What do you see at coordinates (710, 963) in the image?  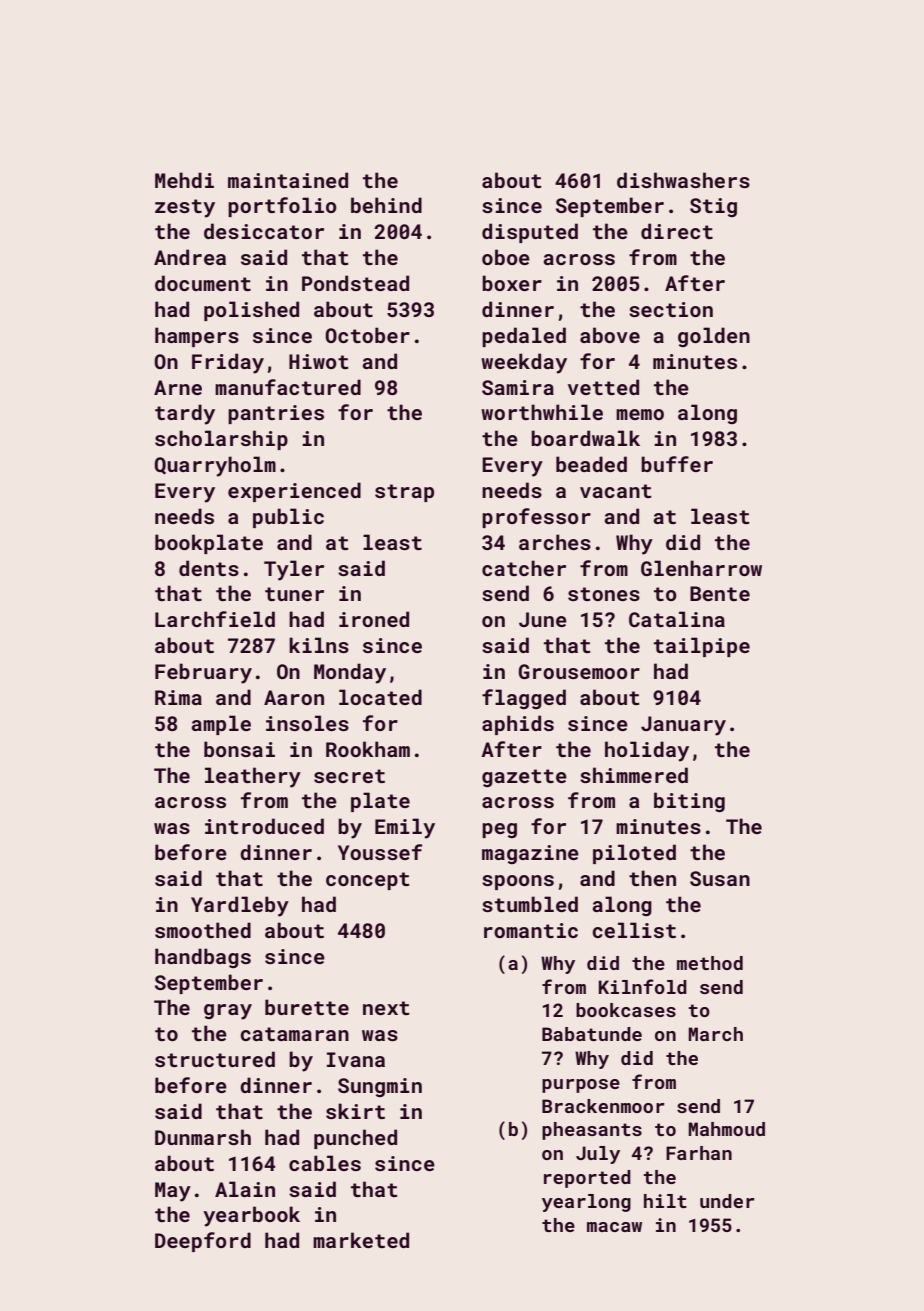 I see `method` at bounding box center [710, 963].
